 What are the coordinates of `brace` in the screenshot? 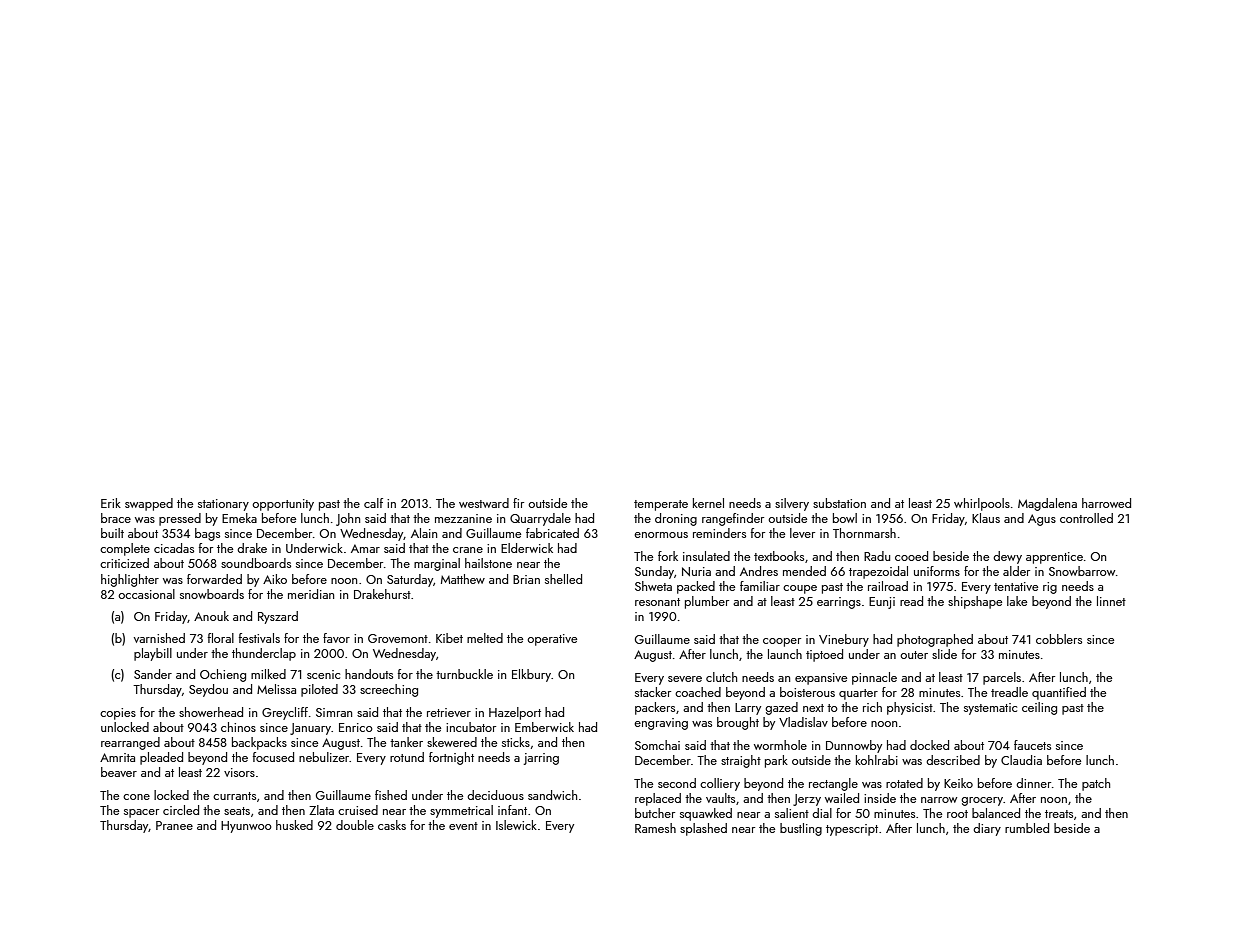 It's located at (116, 518).
